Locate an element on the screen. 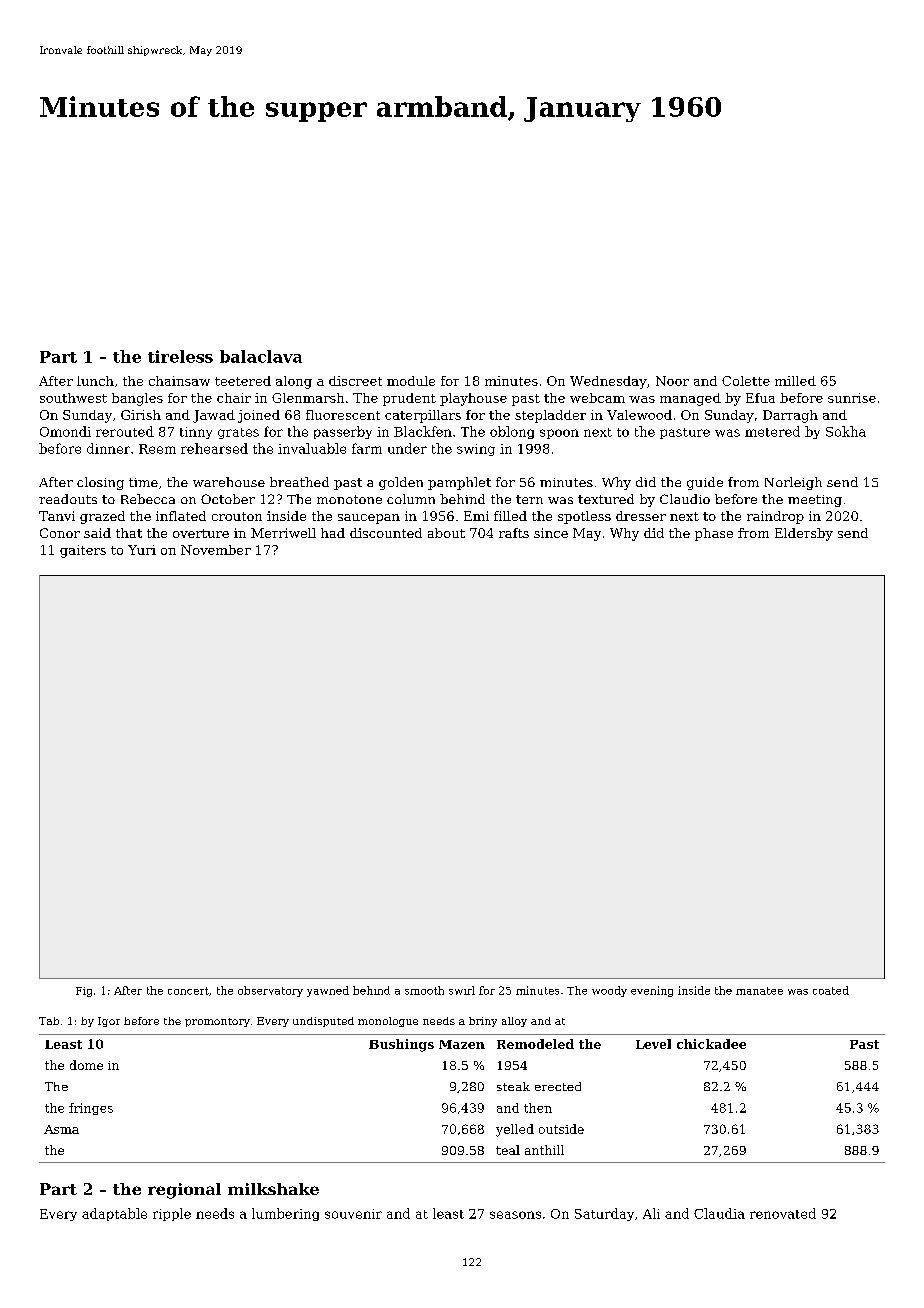 This screenshot has height=1308, width=924. chickadee is located at coordinates (711, 1044).
